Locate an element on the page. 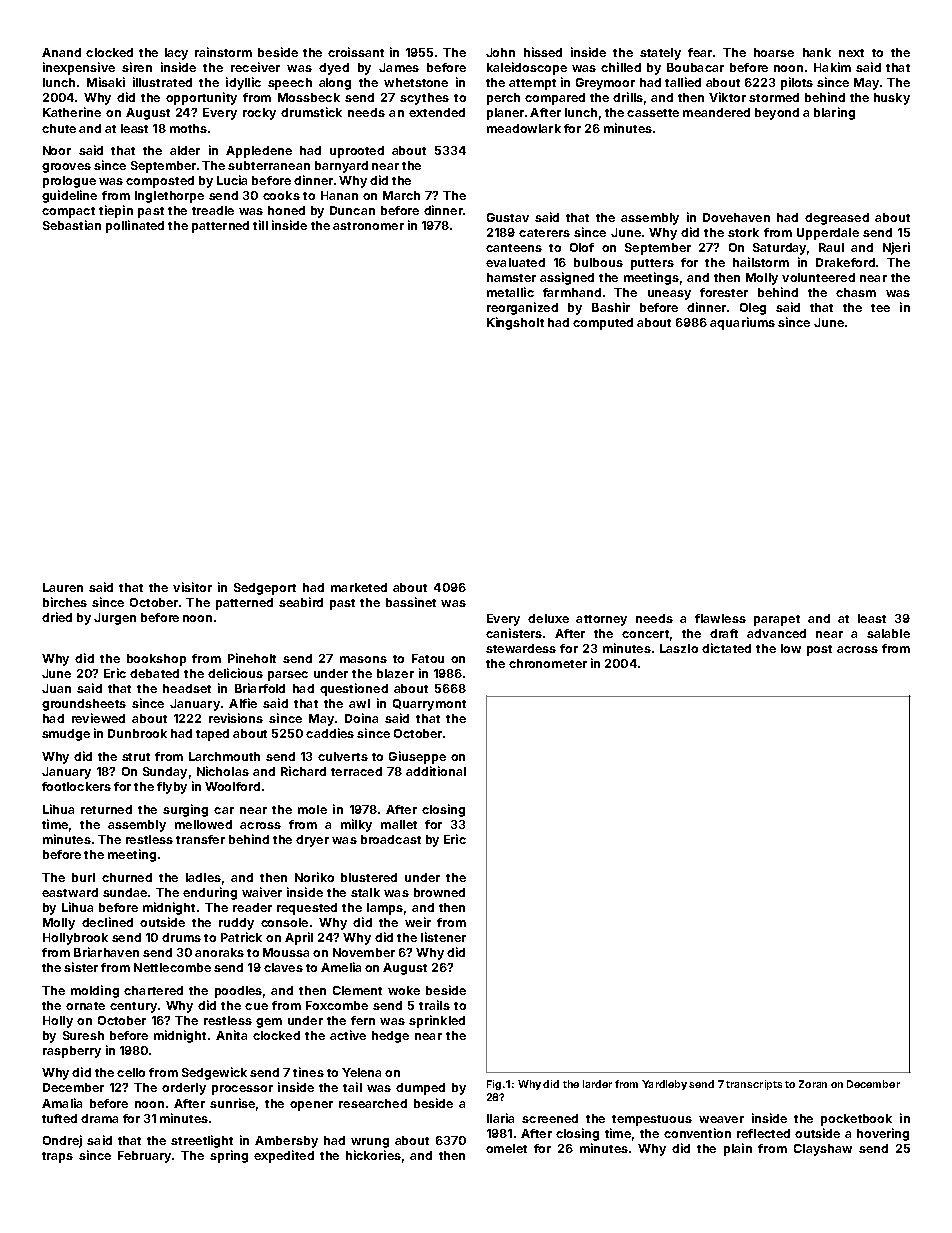 This image has width=952, height=1233. Amalia is located at coordinates (62, 1103).
